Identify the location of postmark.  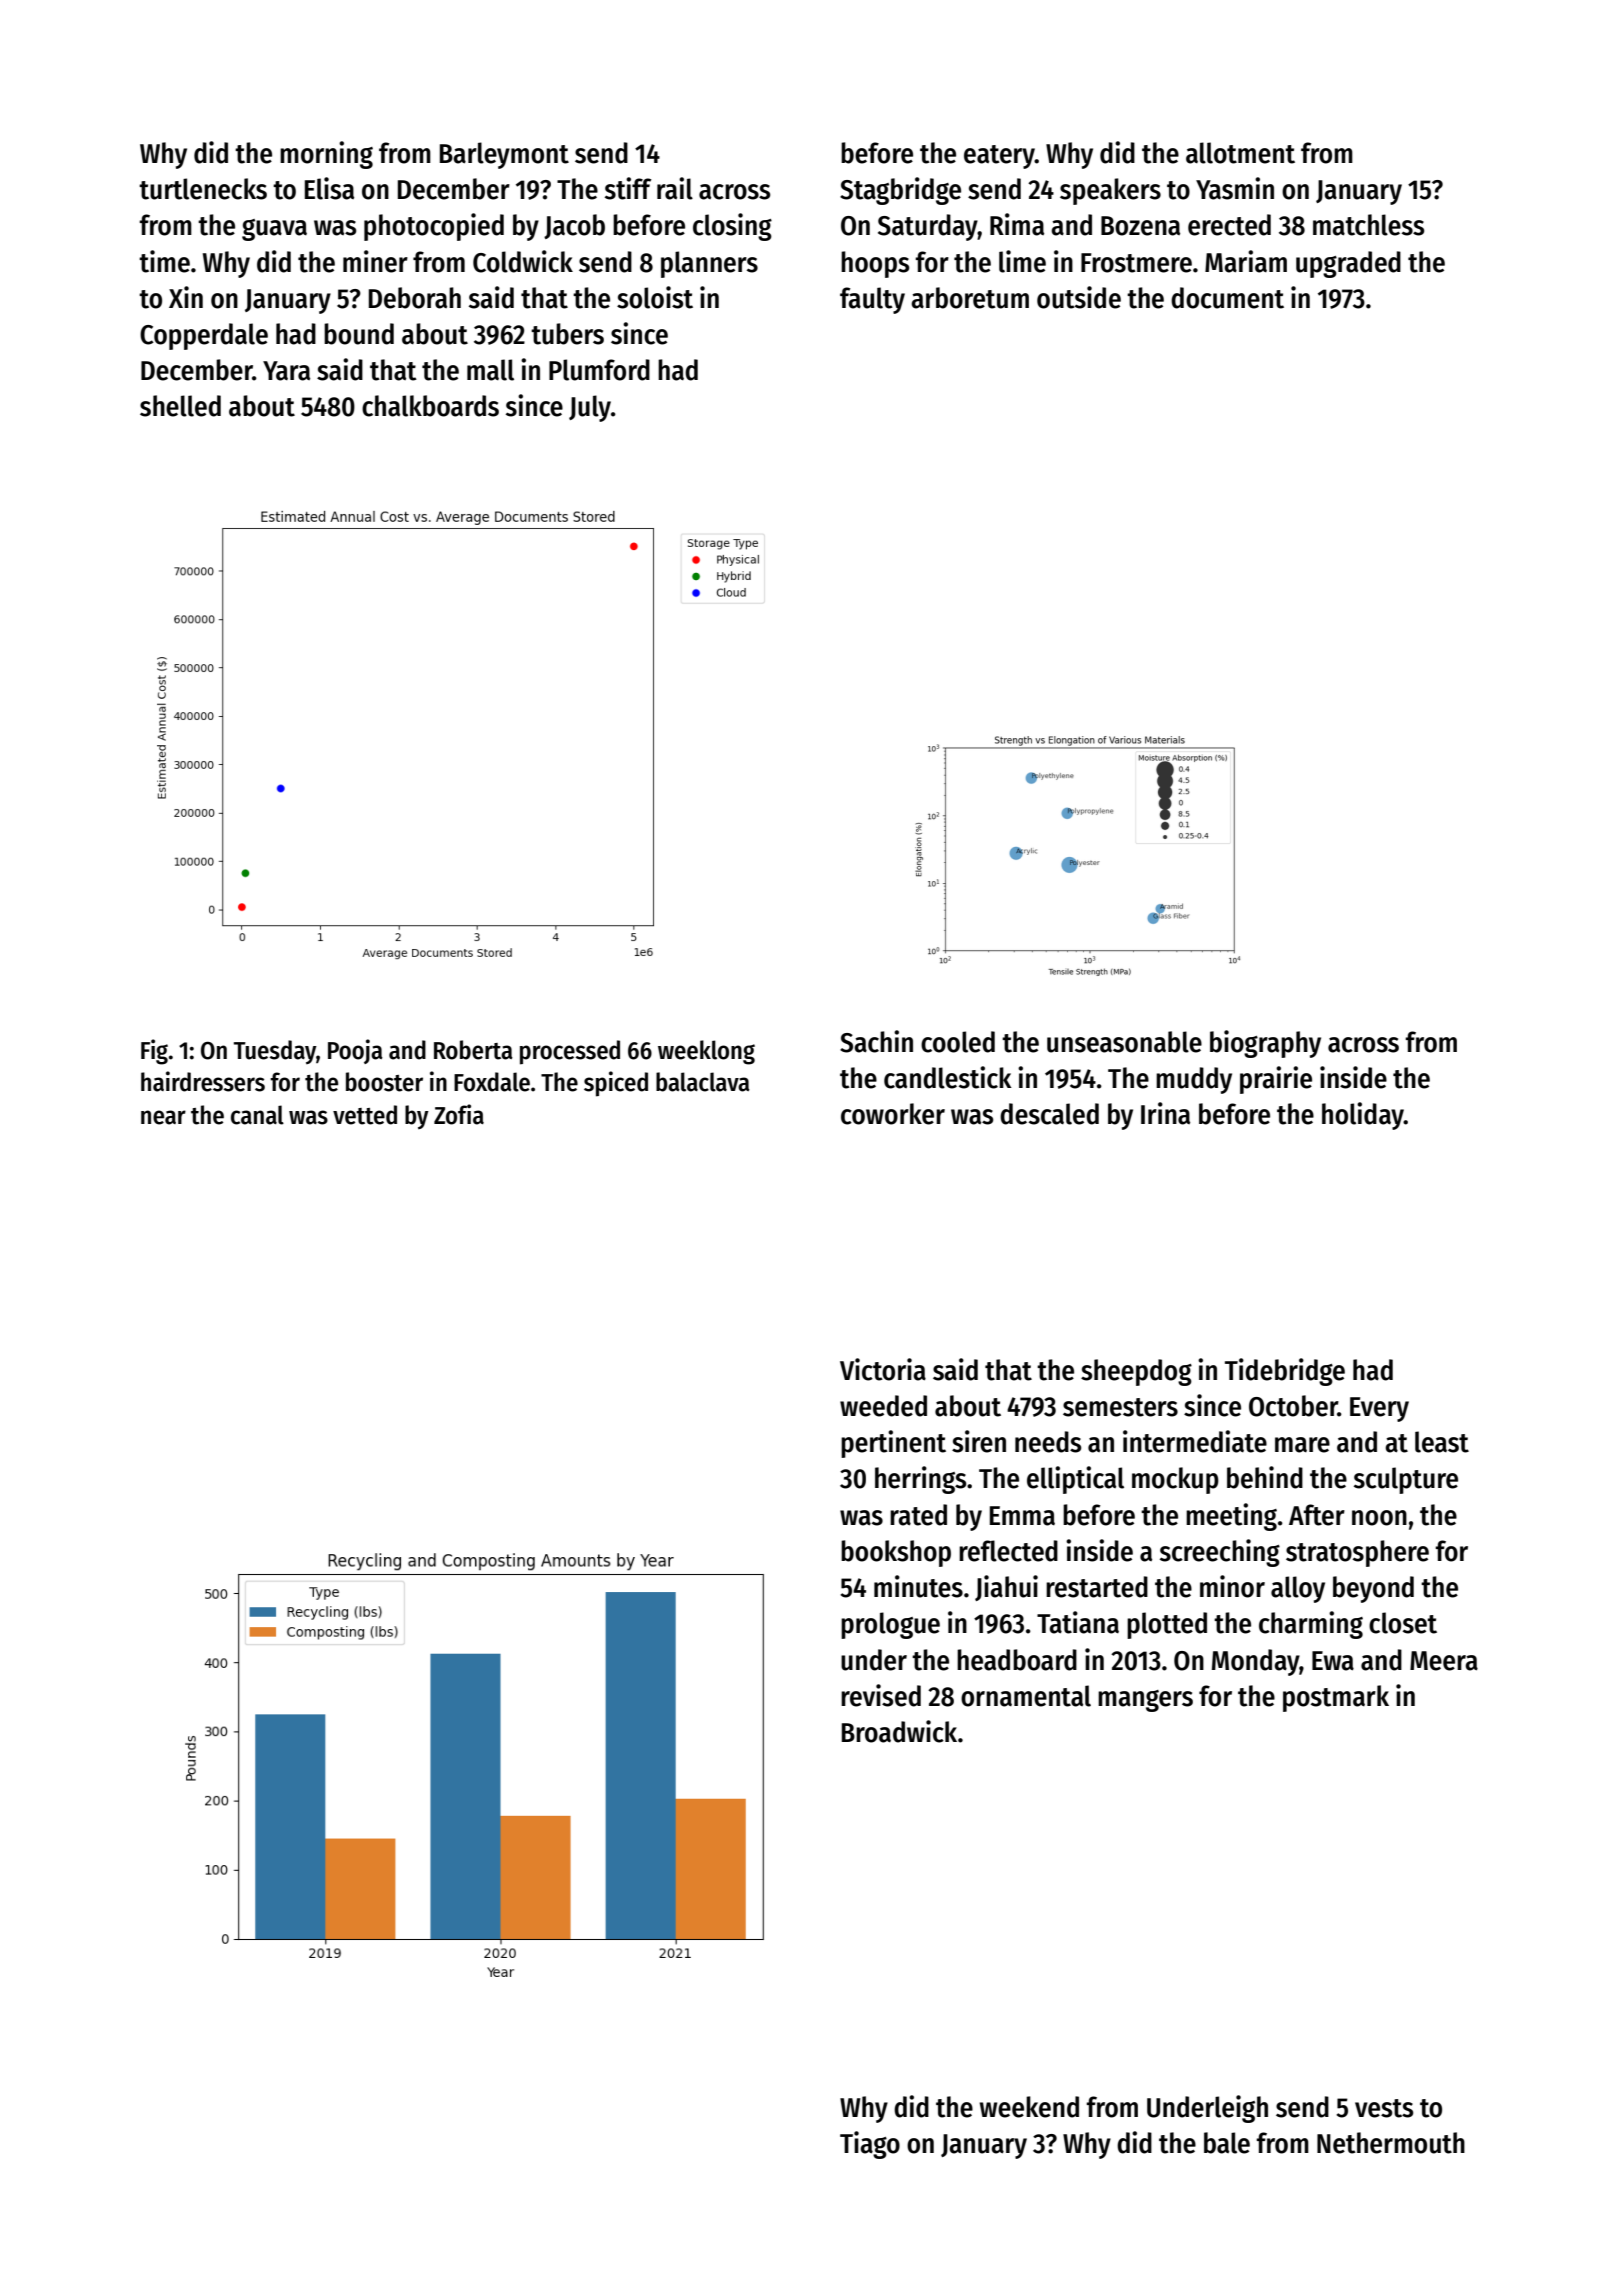
(1336, 1698).
